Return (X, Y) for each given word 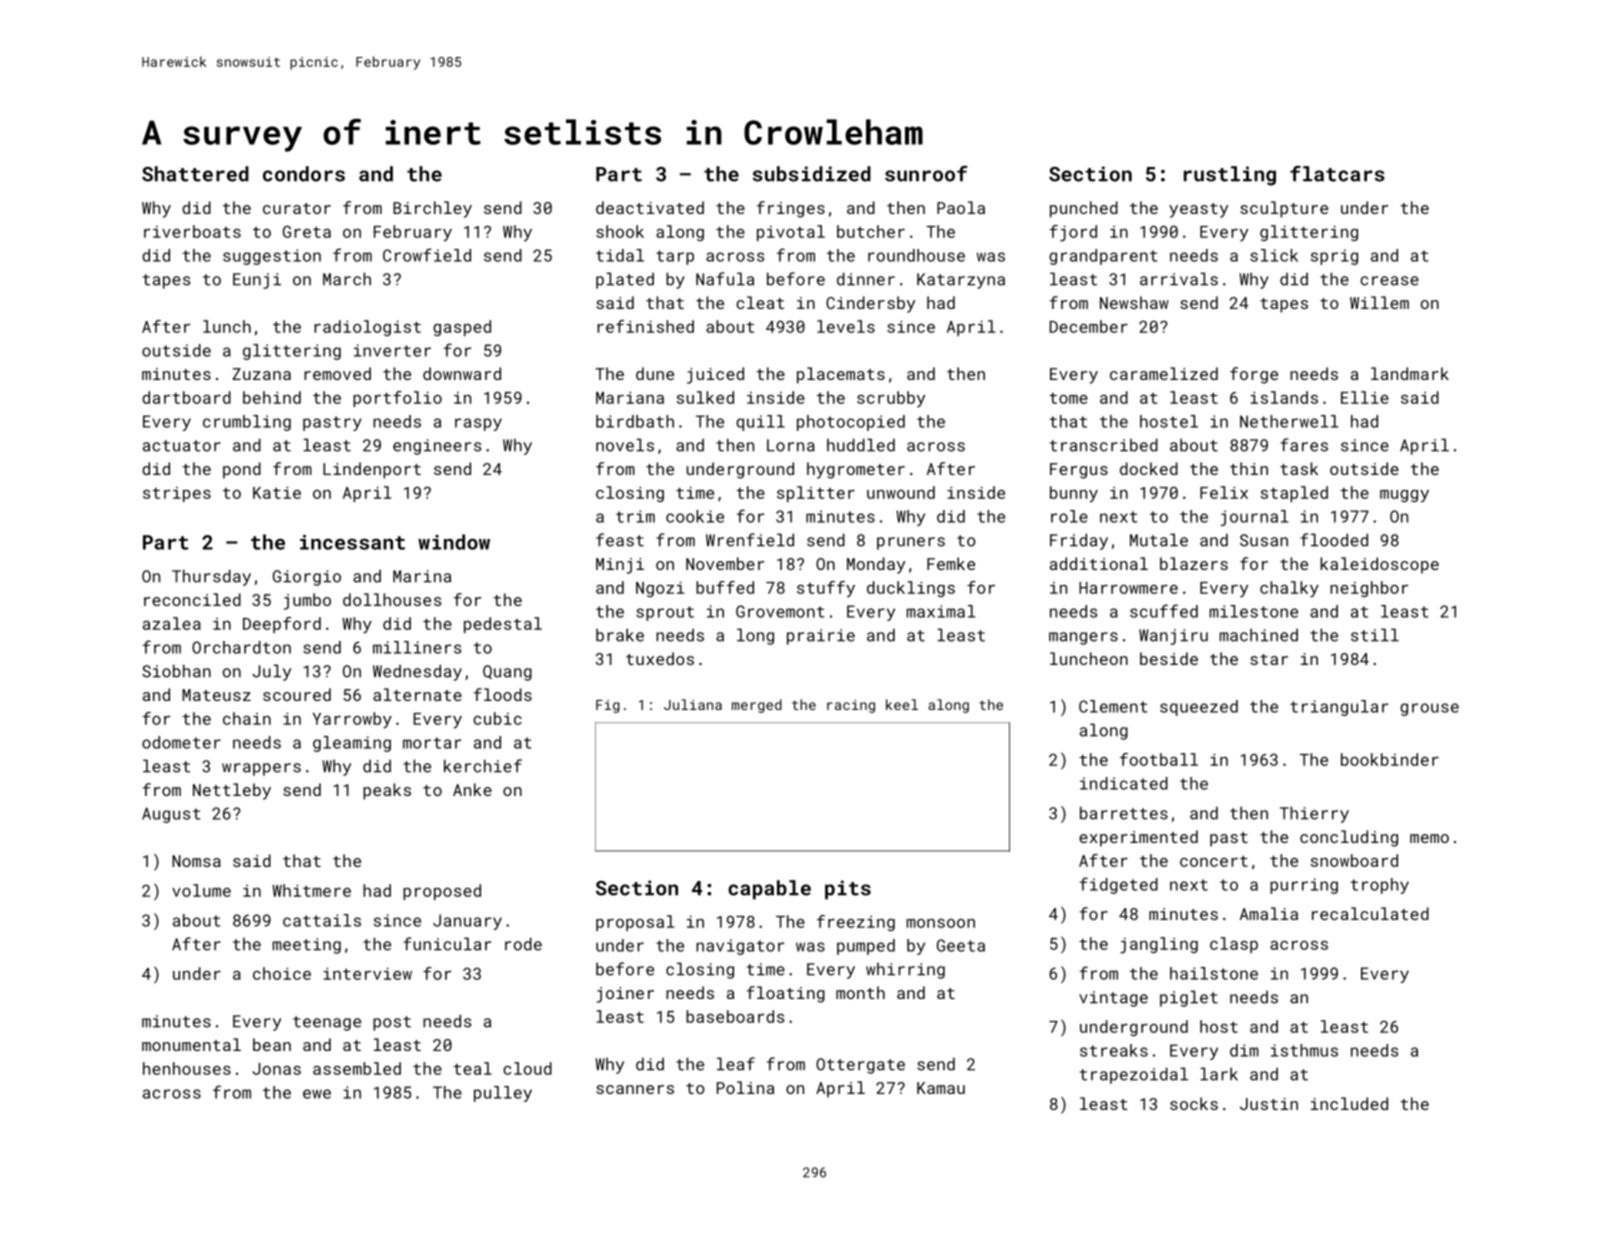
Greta (307, 231)
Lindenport (372, 470)
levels (846, 326)
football (1159, 759)
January (467, 922)
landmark (1410, 373)
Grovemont (780, 611)
